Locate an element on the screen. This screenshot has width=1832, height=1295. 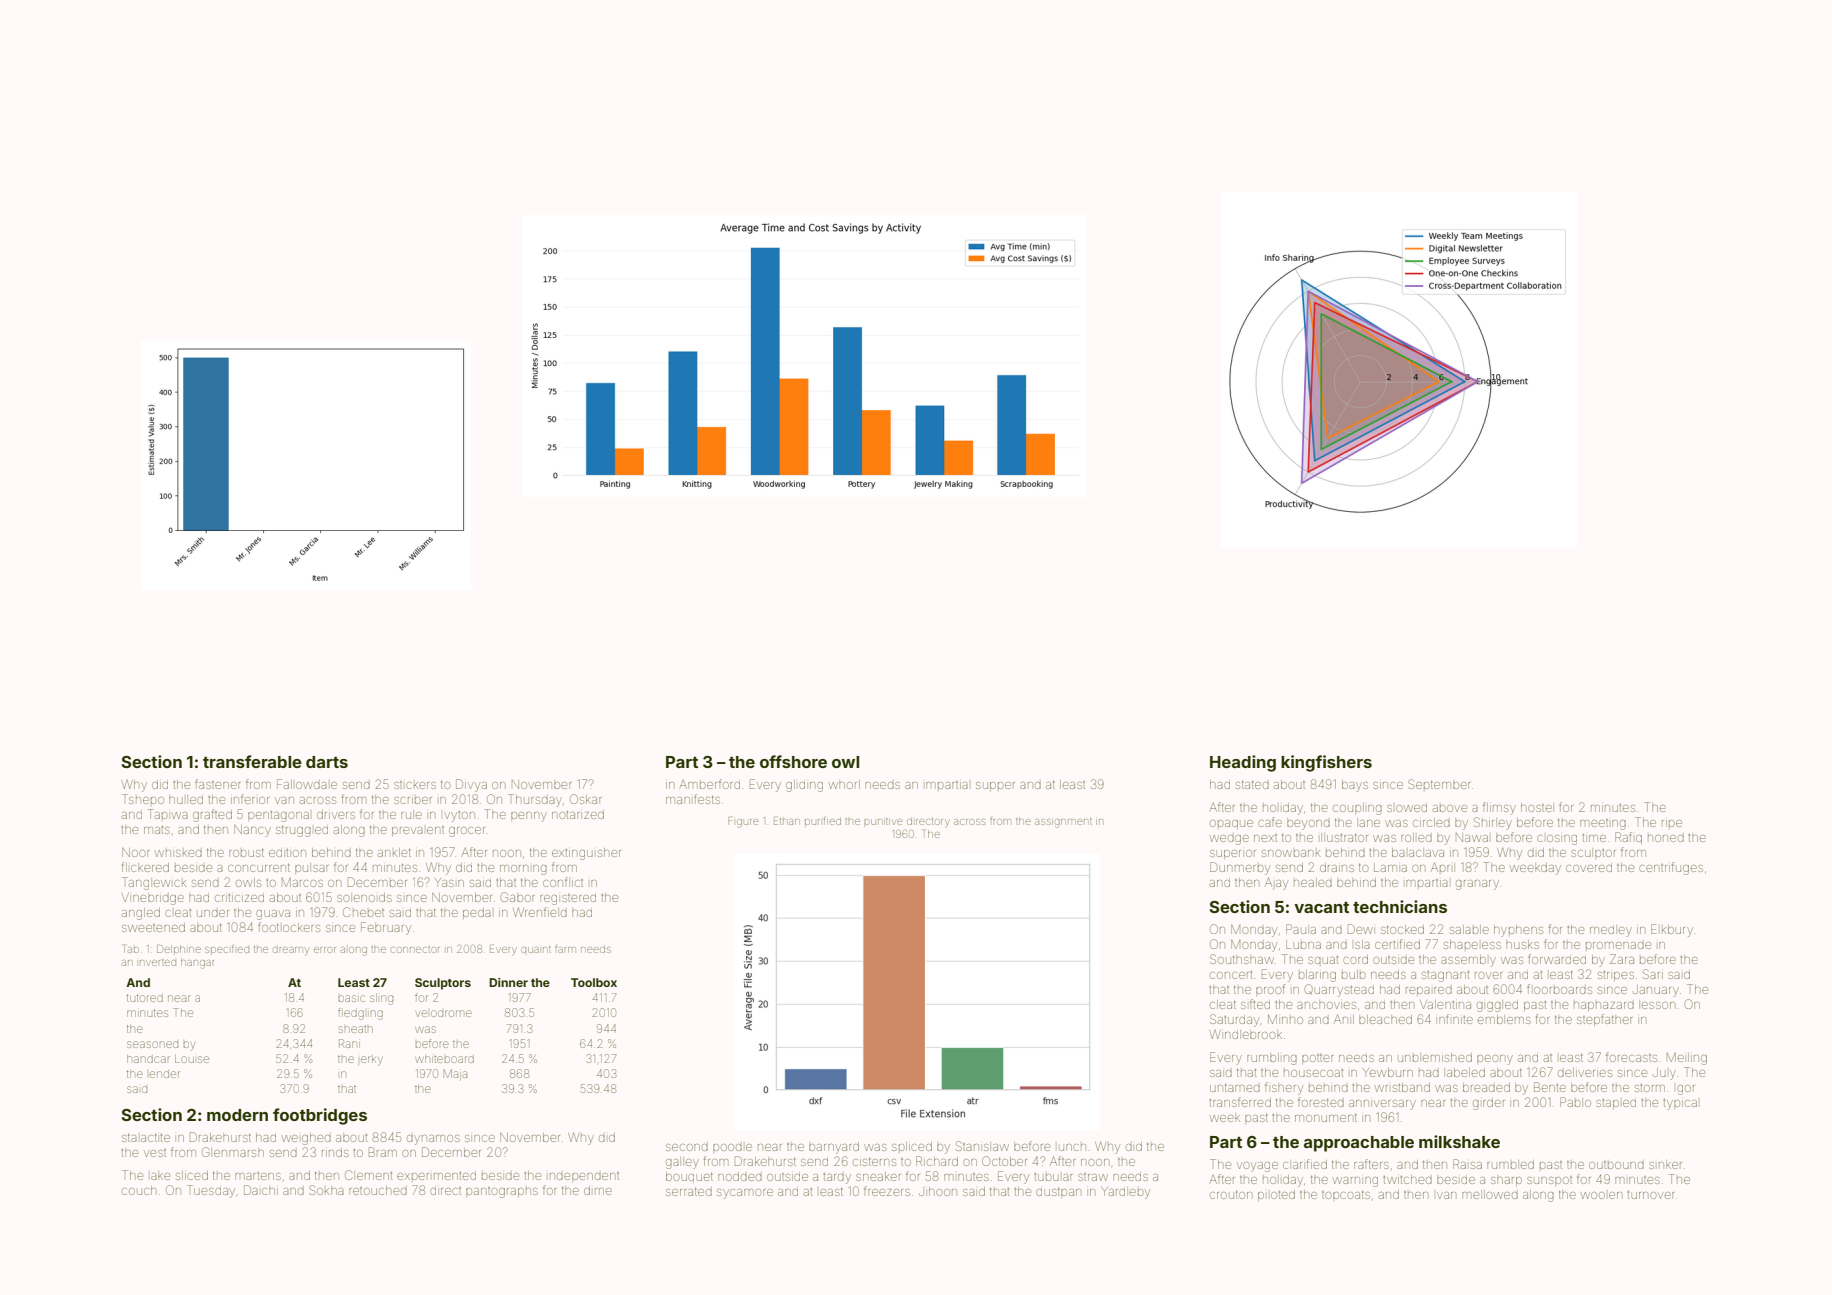
hostel is located at coordinates (1536, 807).
